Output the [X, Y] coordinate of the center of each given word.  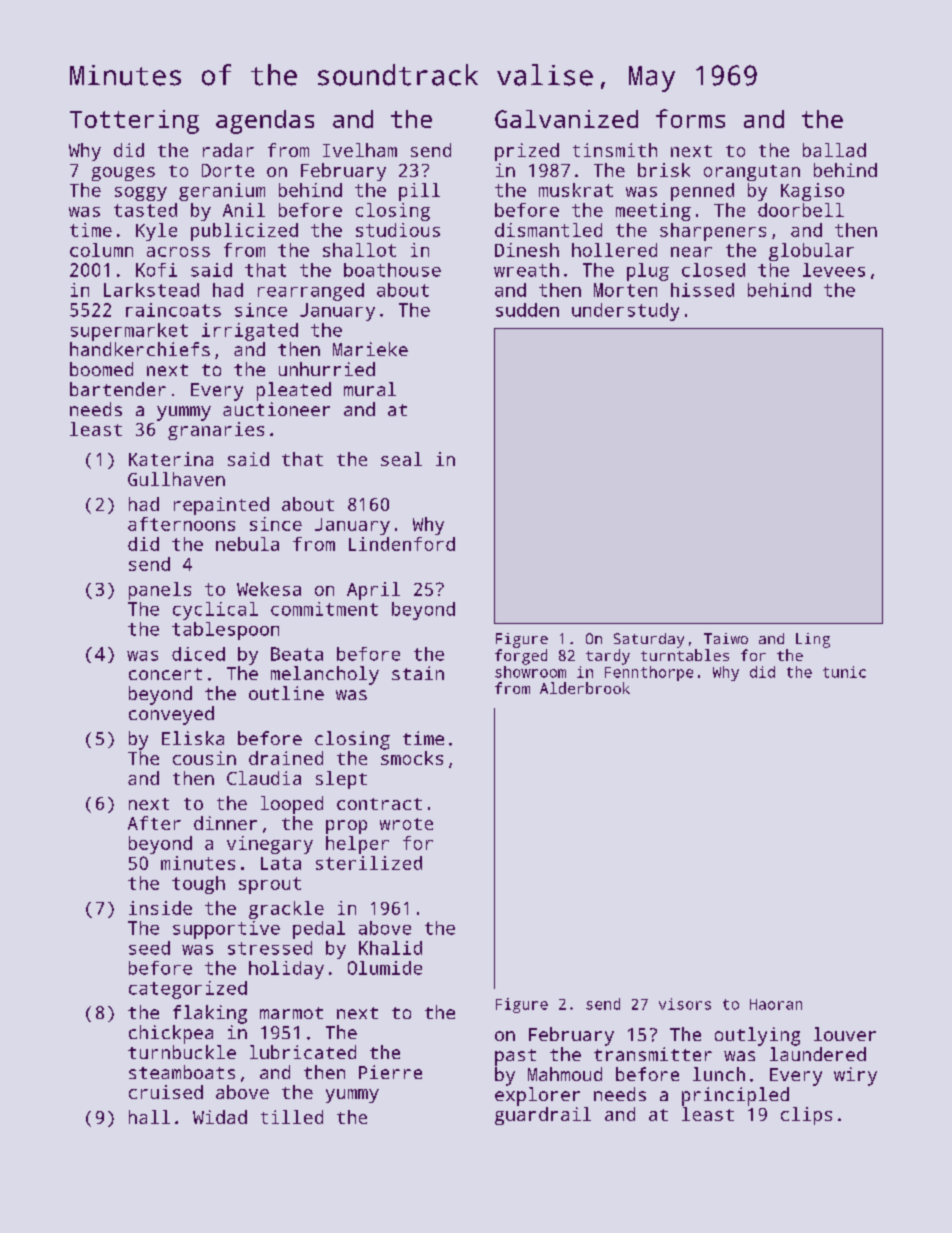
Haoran [776, 1004]
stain [418, 673]
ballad [834, 150]
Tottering [134, 122]
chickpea [171, 1034]
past [515, 1057]
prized [527, 152]
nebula [247, 544]
